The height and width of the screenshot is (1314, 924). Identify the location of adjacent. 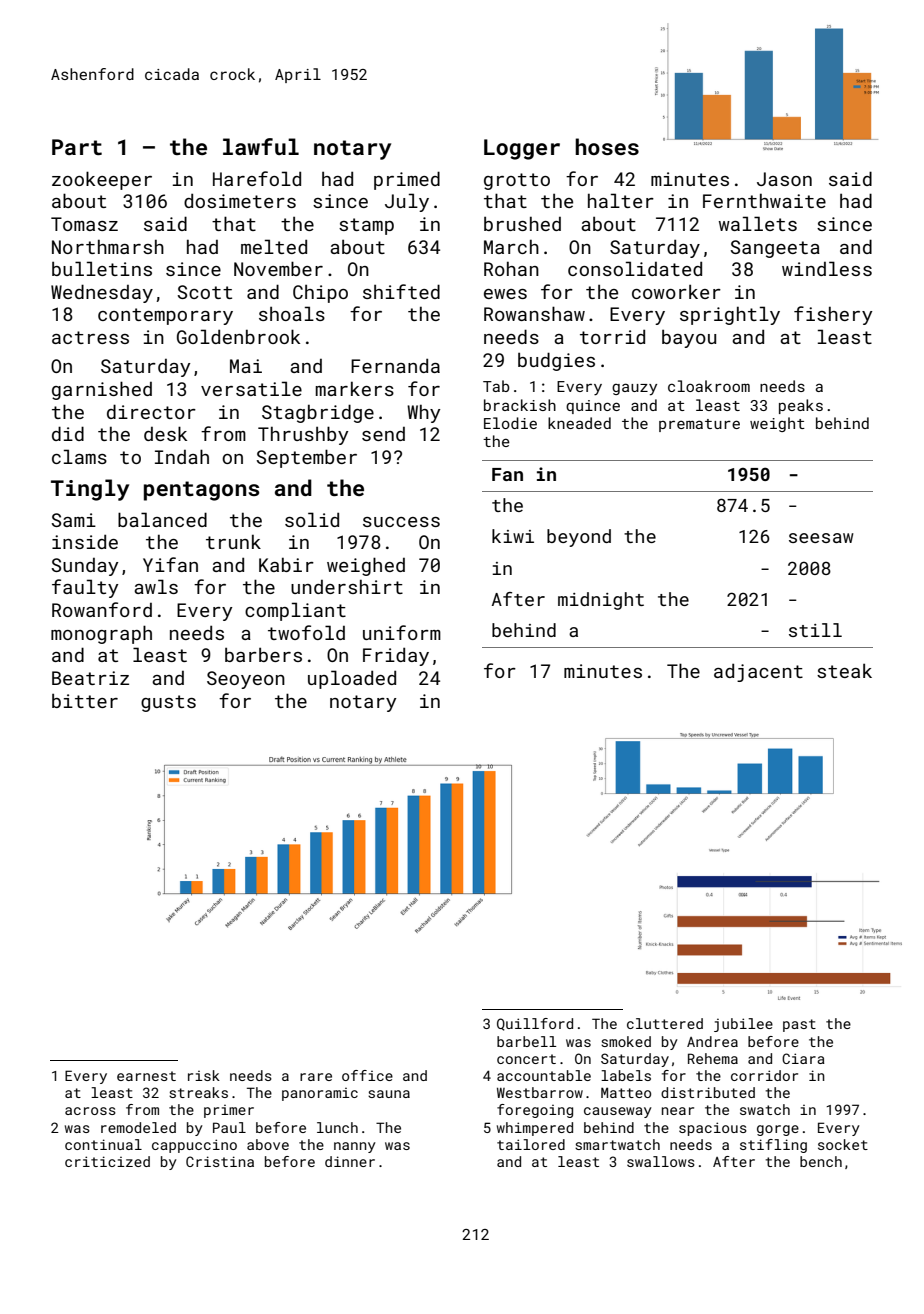
(758, 672).
